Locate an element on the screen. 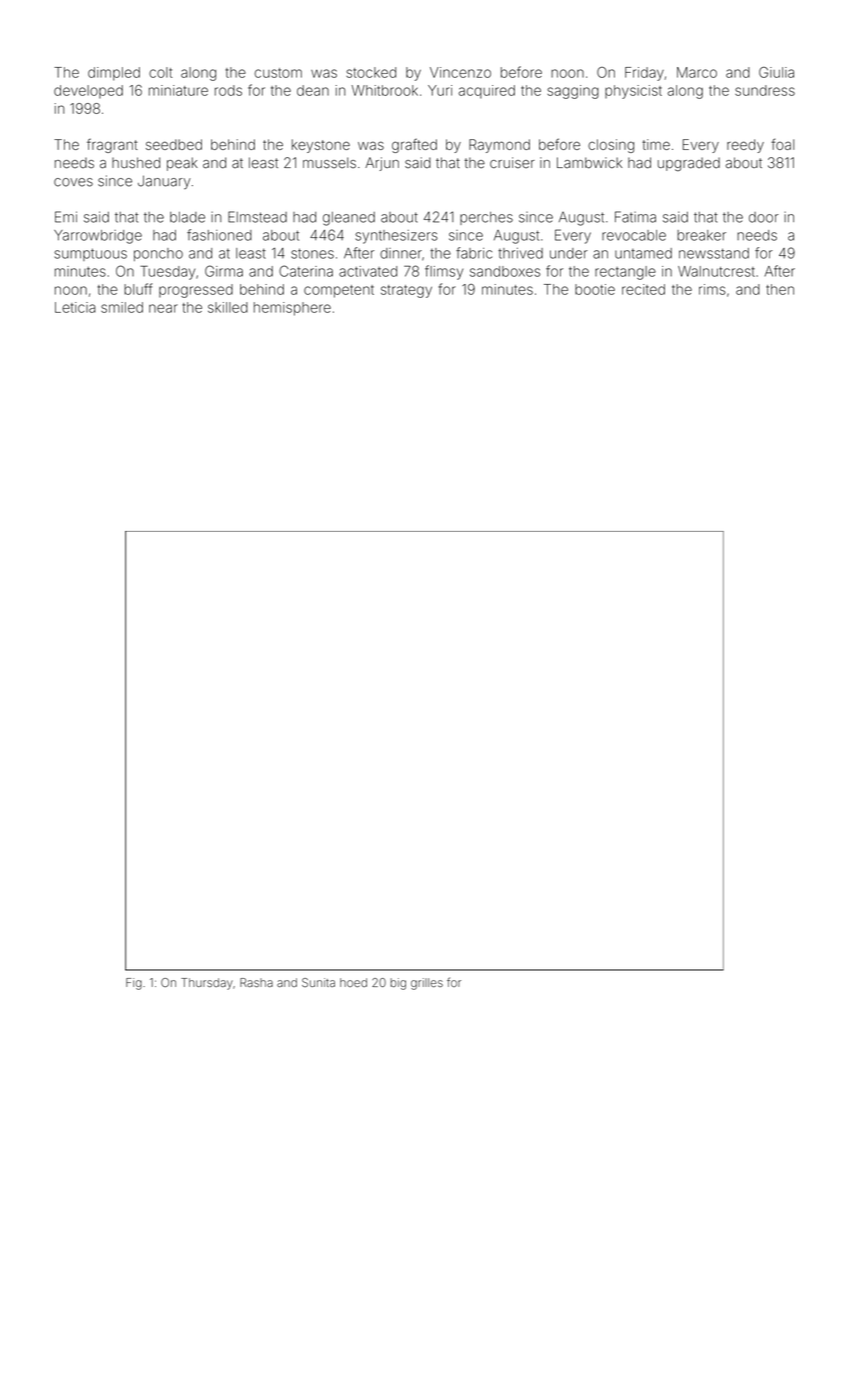 The width and height of the screenshot is (849, 1400). recited is located at coordinates (643, 289).
